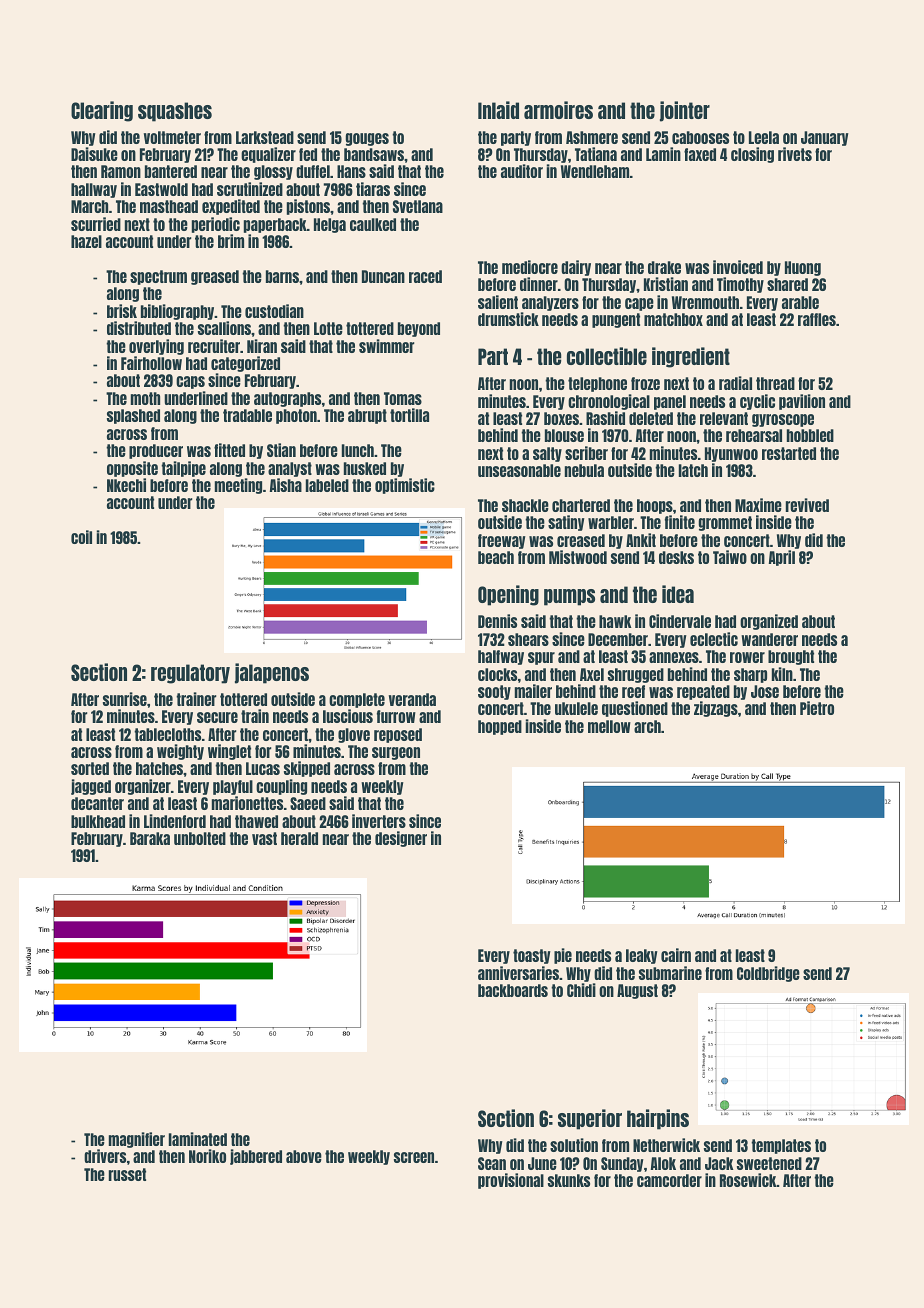 Image resolution: width=924 pixels, height=1308 pixels. I want to click on hazel, so click(86, 241).
